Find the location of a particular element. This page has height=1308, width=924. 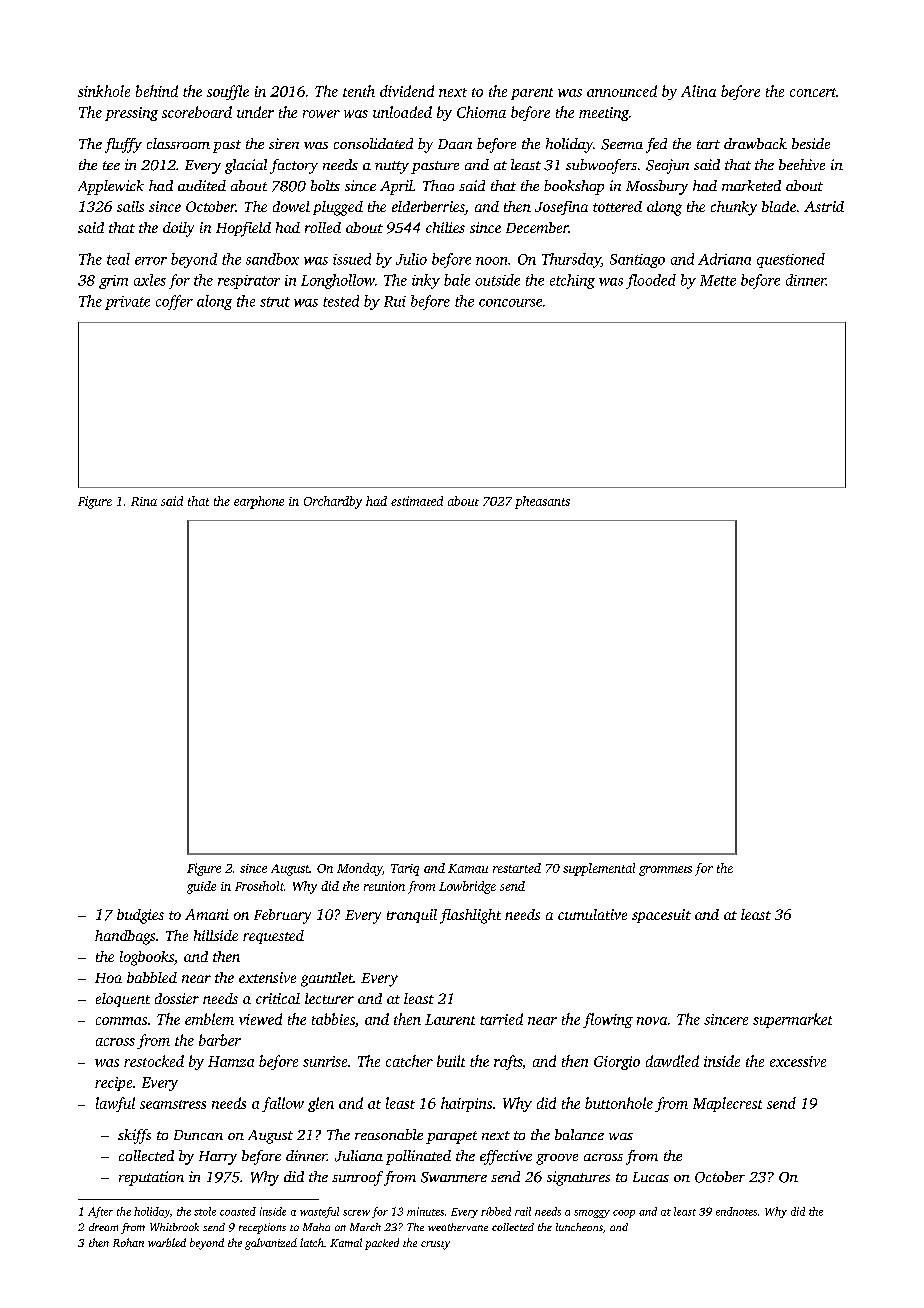

pollinated is located at coordinates (418, 1157).
